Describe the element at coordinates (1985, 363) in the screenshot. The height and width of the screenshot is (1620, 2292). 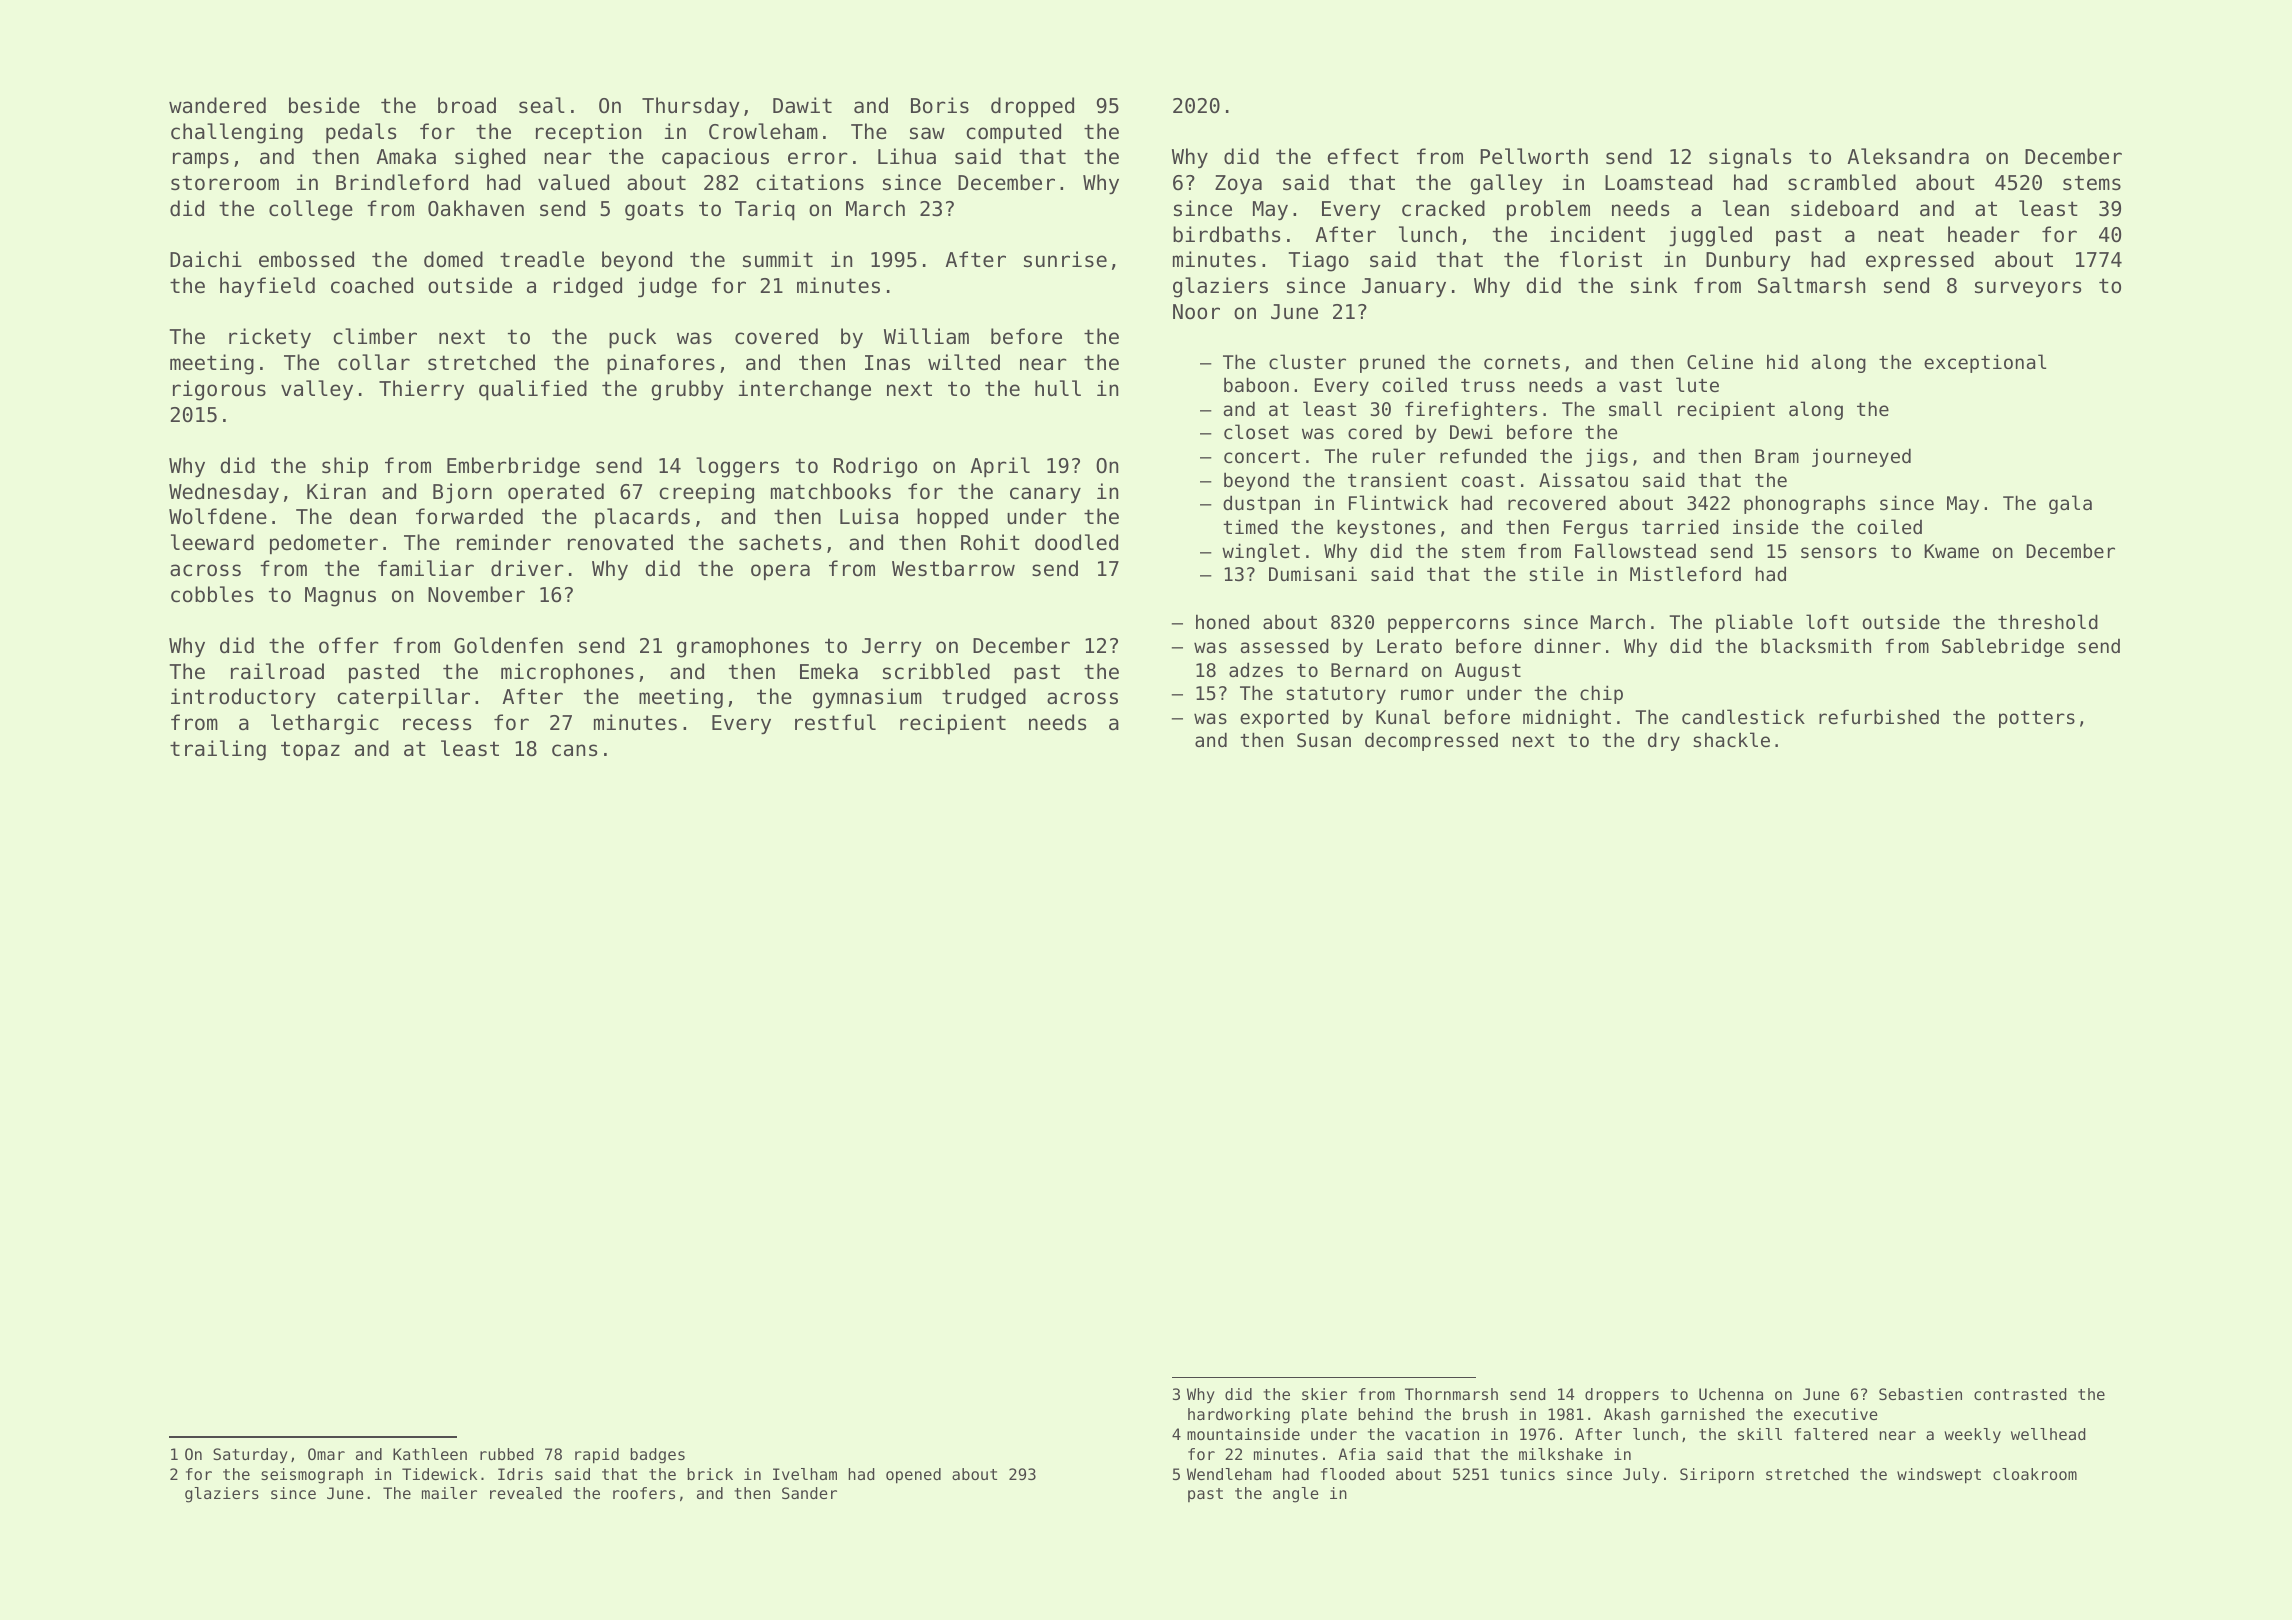
I see `exceptional` at that location.
